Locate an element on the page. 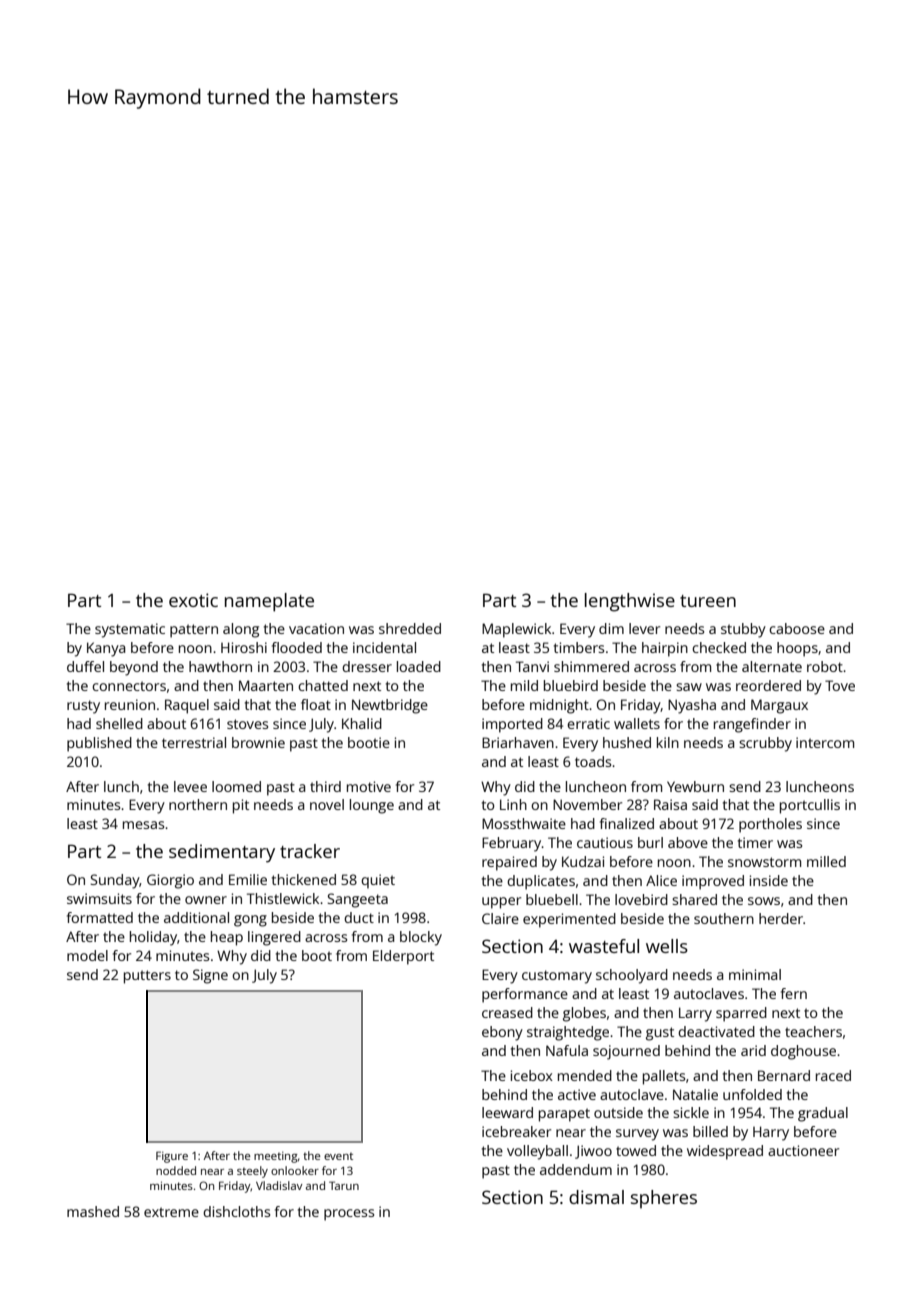 This image has width=924, height=1314. intercom is located at coordinates (825, 742).
